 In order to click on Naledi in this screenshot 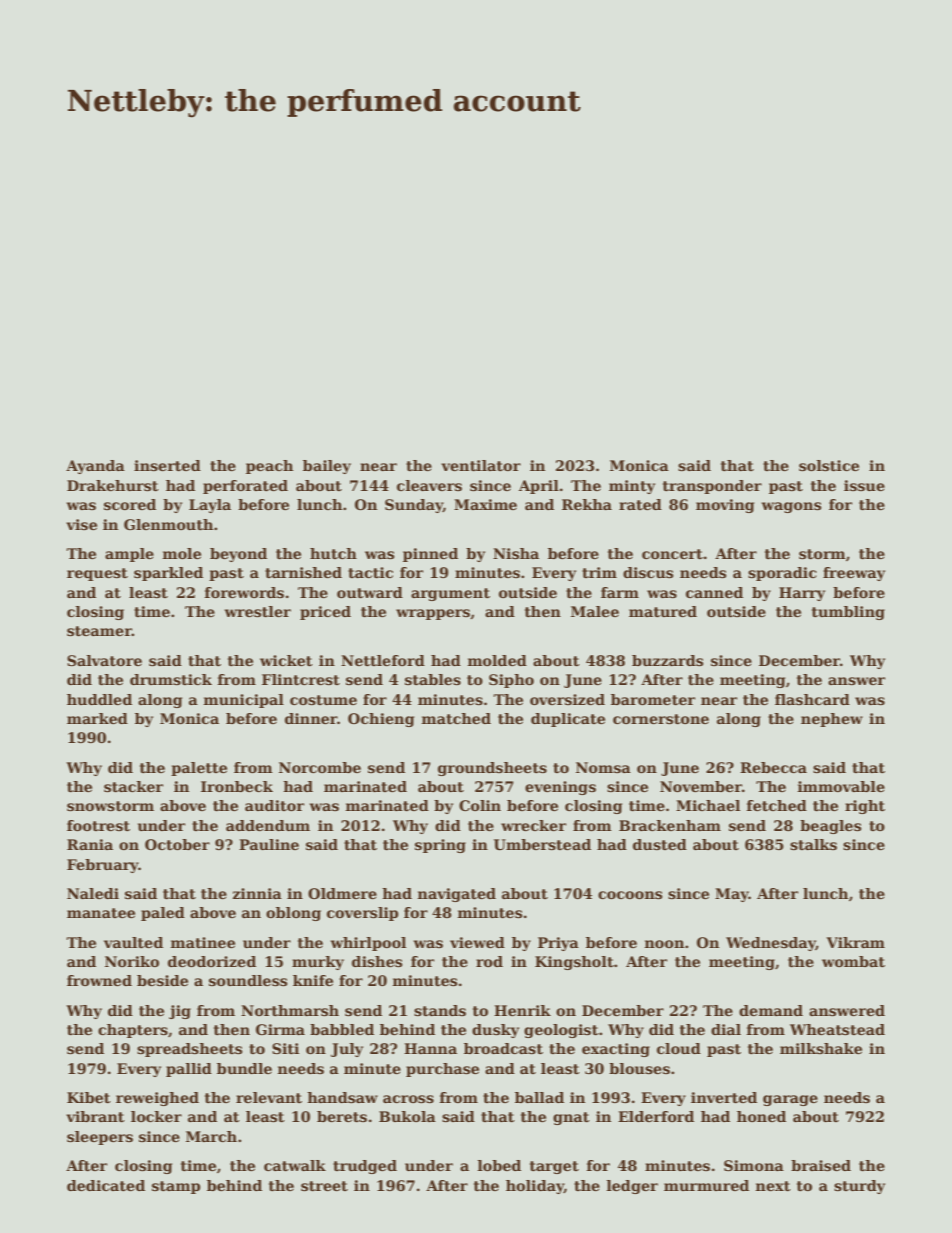, I will do `click(93, 893)`.
